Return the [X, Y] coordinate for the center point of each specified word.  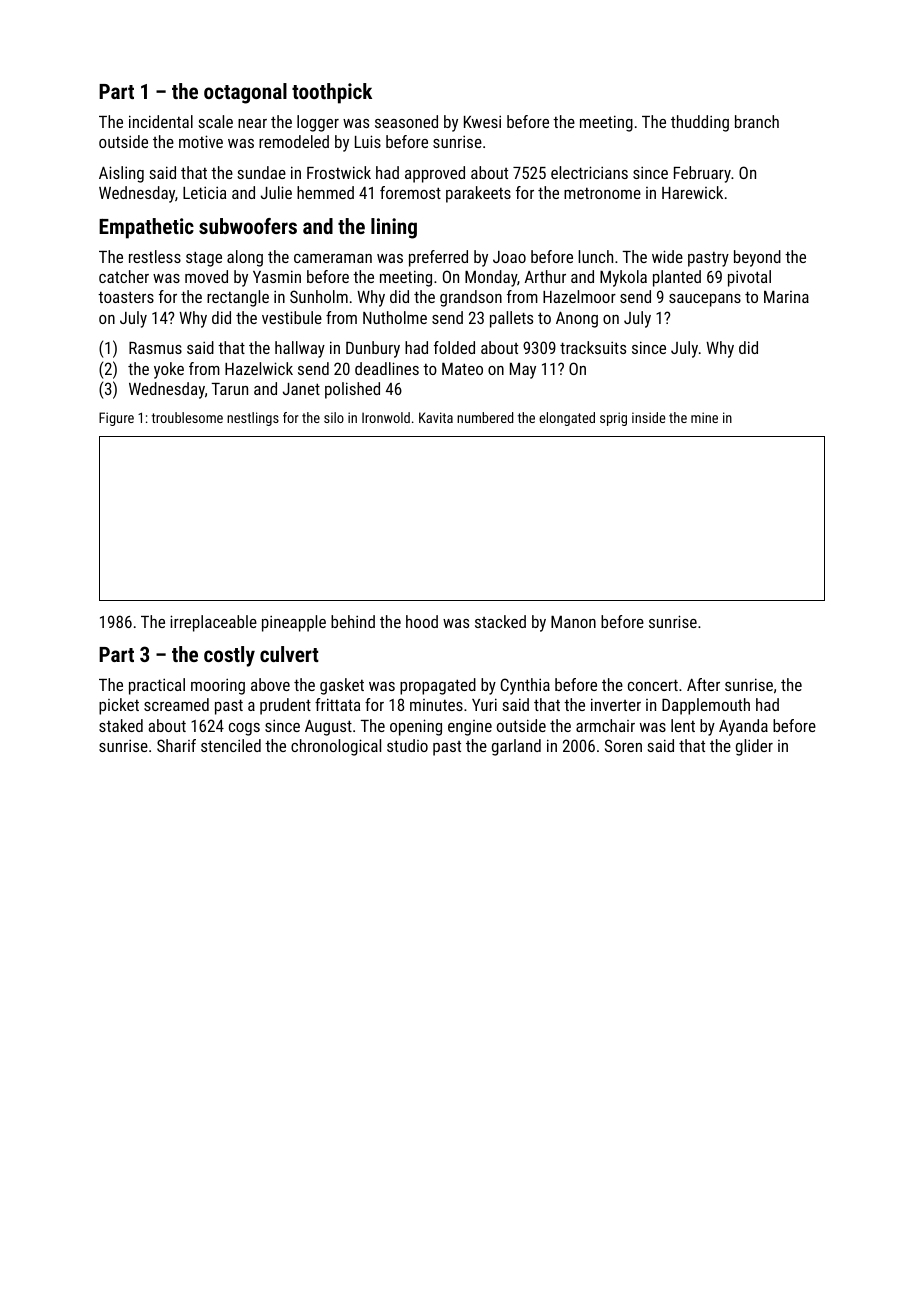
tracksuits [593, 347]
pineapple [294, 623]
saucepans [705, 300]
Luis [368, 141]
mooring [218, 686]
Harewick [692, 192]
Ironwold [386, 417]
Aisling [121, 174]
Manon [573, 621]
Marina [786, 296]
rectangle [238, 298]
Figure [116, 419]
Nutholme [395, 317]
